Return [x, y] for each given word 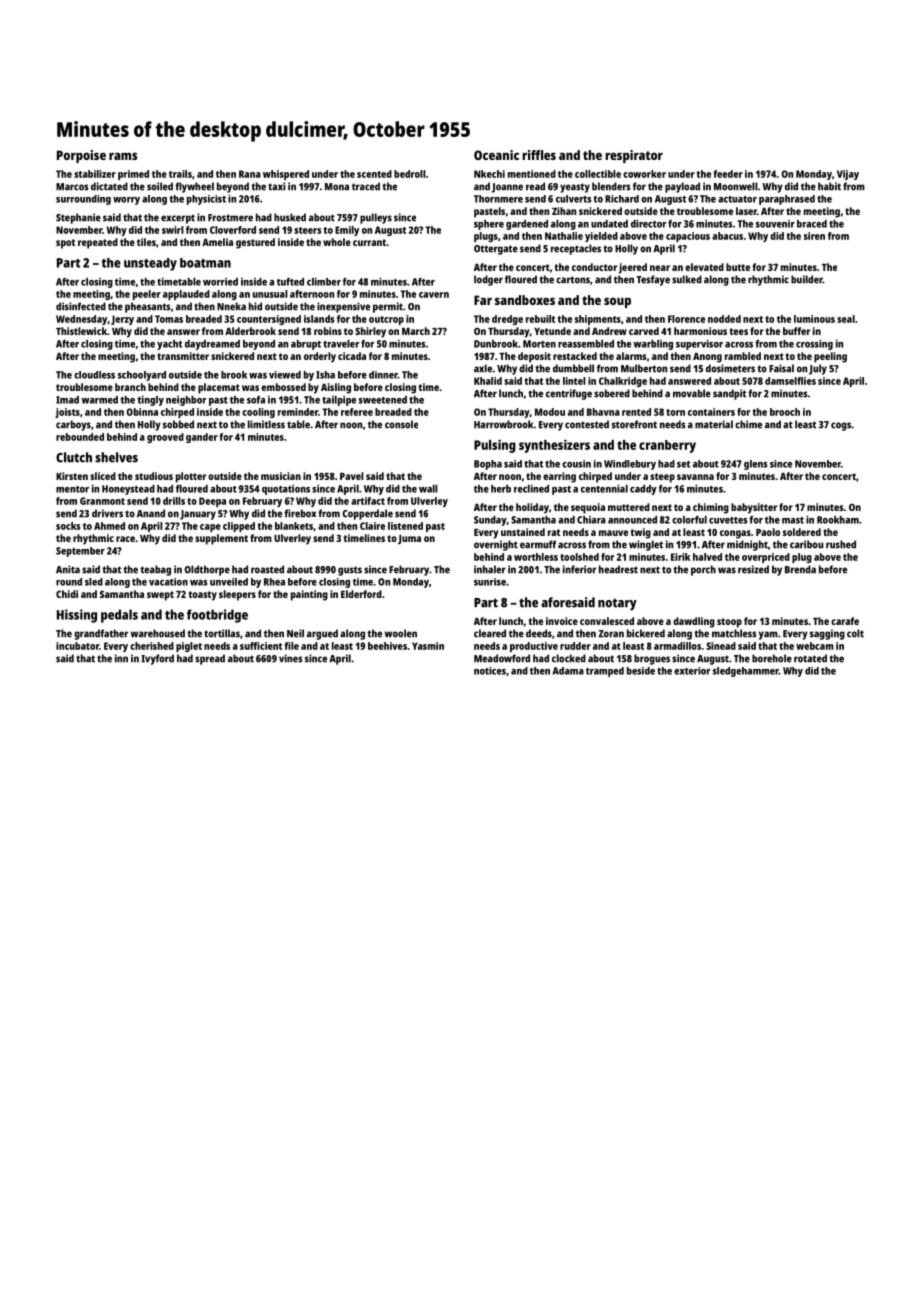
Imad [67, 400]
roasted [267, 569]
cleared [490, 633]
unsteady [150, 264]
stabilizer [95, 174]
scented [374, 174]
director [648, 223]
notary [617, 604]
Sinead [721, 646]
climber [324, 282]
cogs [841, 426]
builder [807, 279]
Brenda [800, 569]
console [401, 424]
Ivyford [157, 659]
